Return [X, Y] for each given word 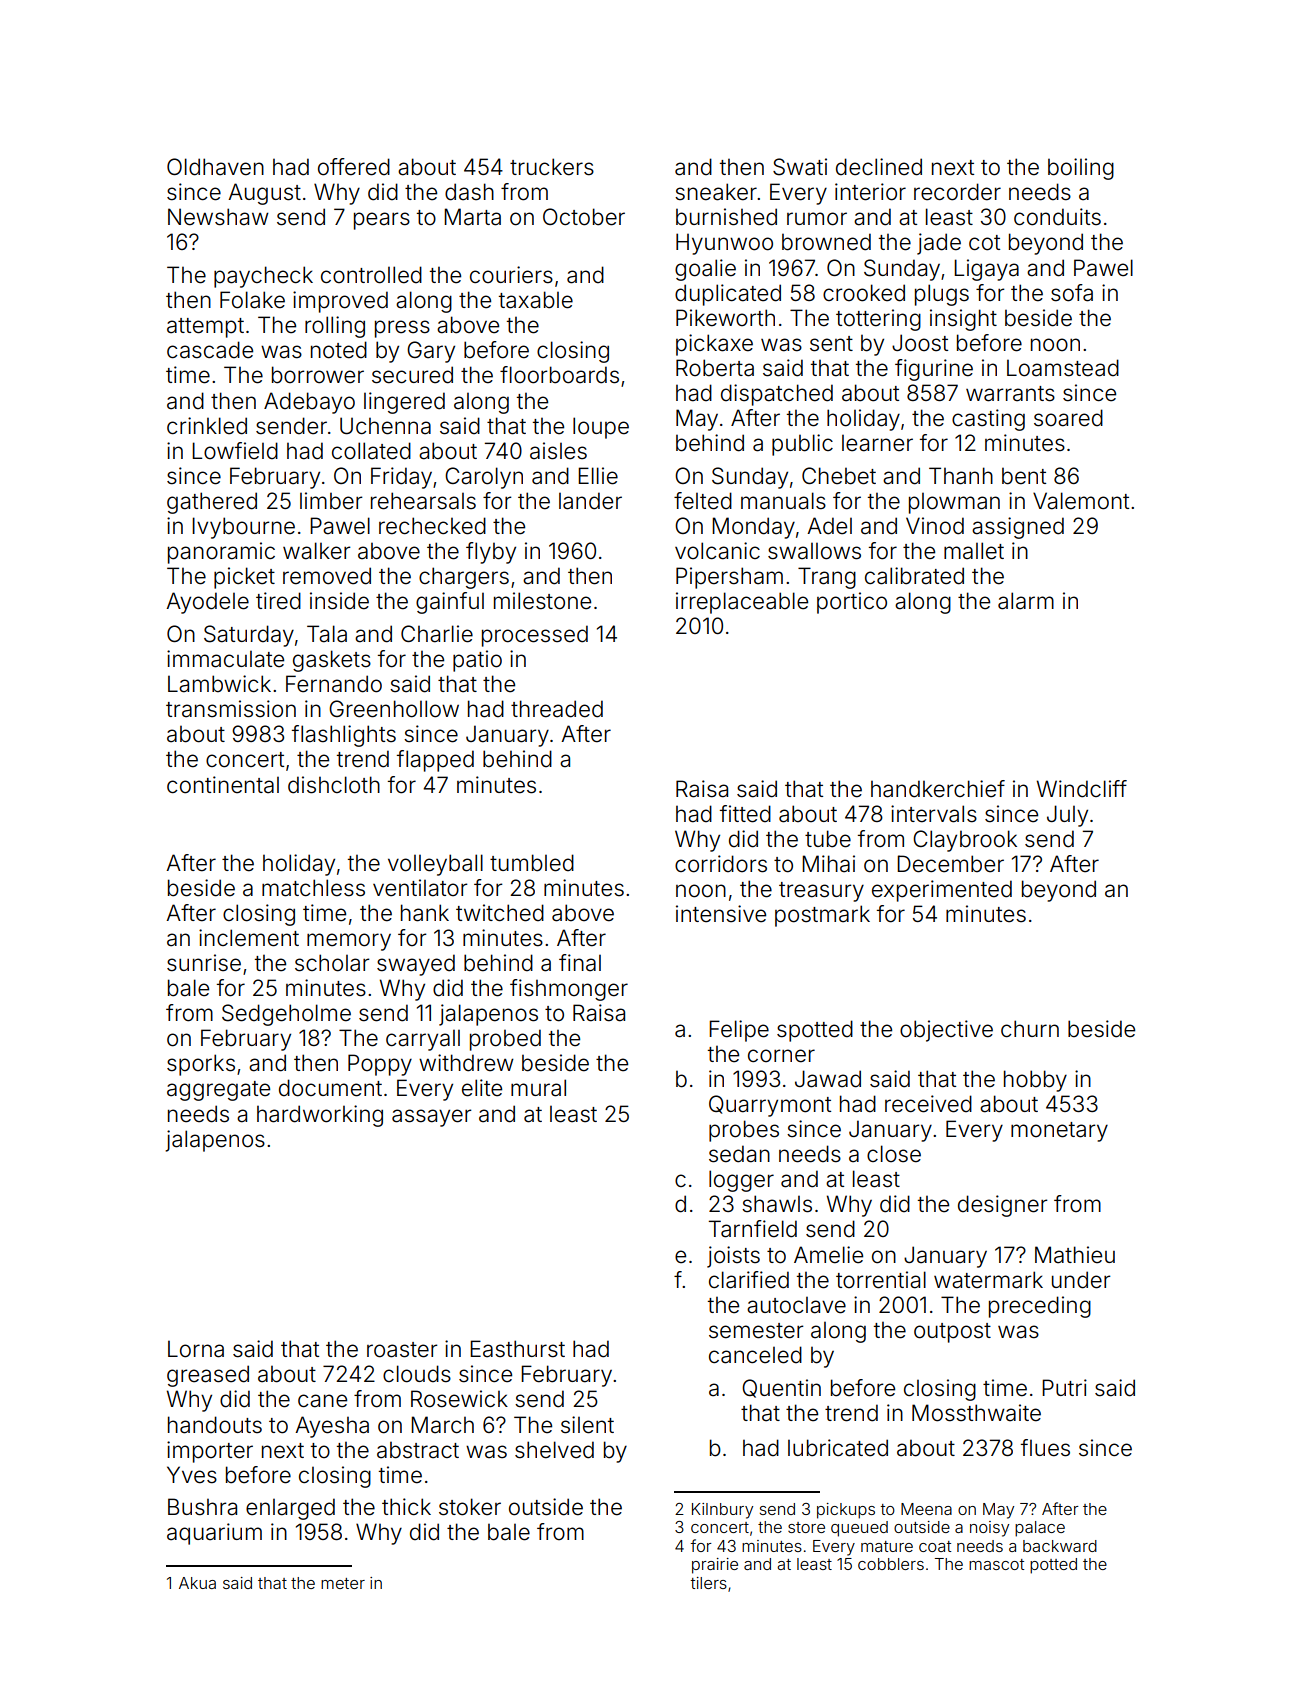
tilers [708, 1583]
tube [828, 839]
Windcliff [1082, 789]
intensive [721, 914]
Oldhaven [215, 167]
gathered [212, 503]
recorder [957, 192]
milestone [542, 601]
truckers [552, 167]
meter [343, 1583]
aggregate [218, 1091]
